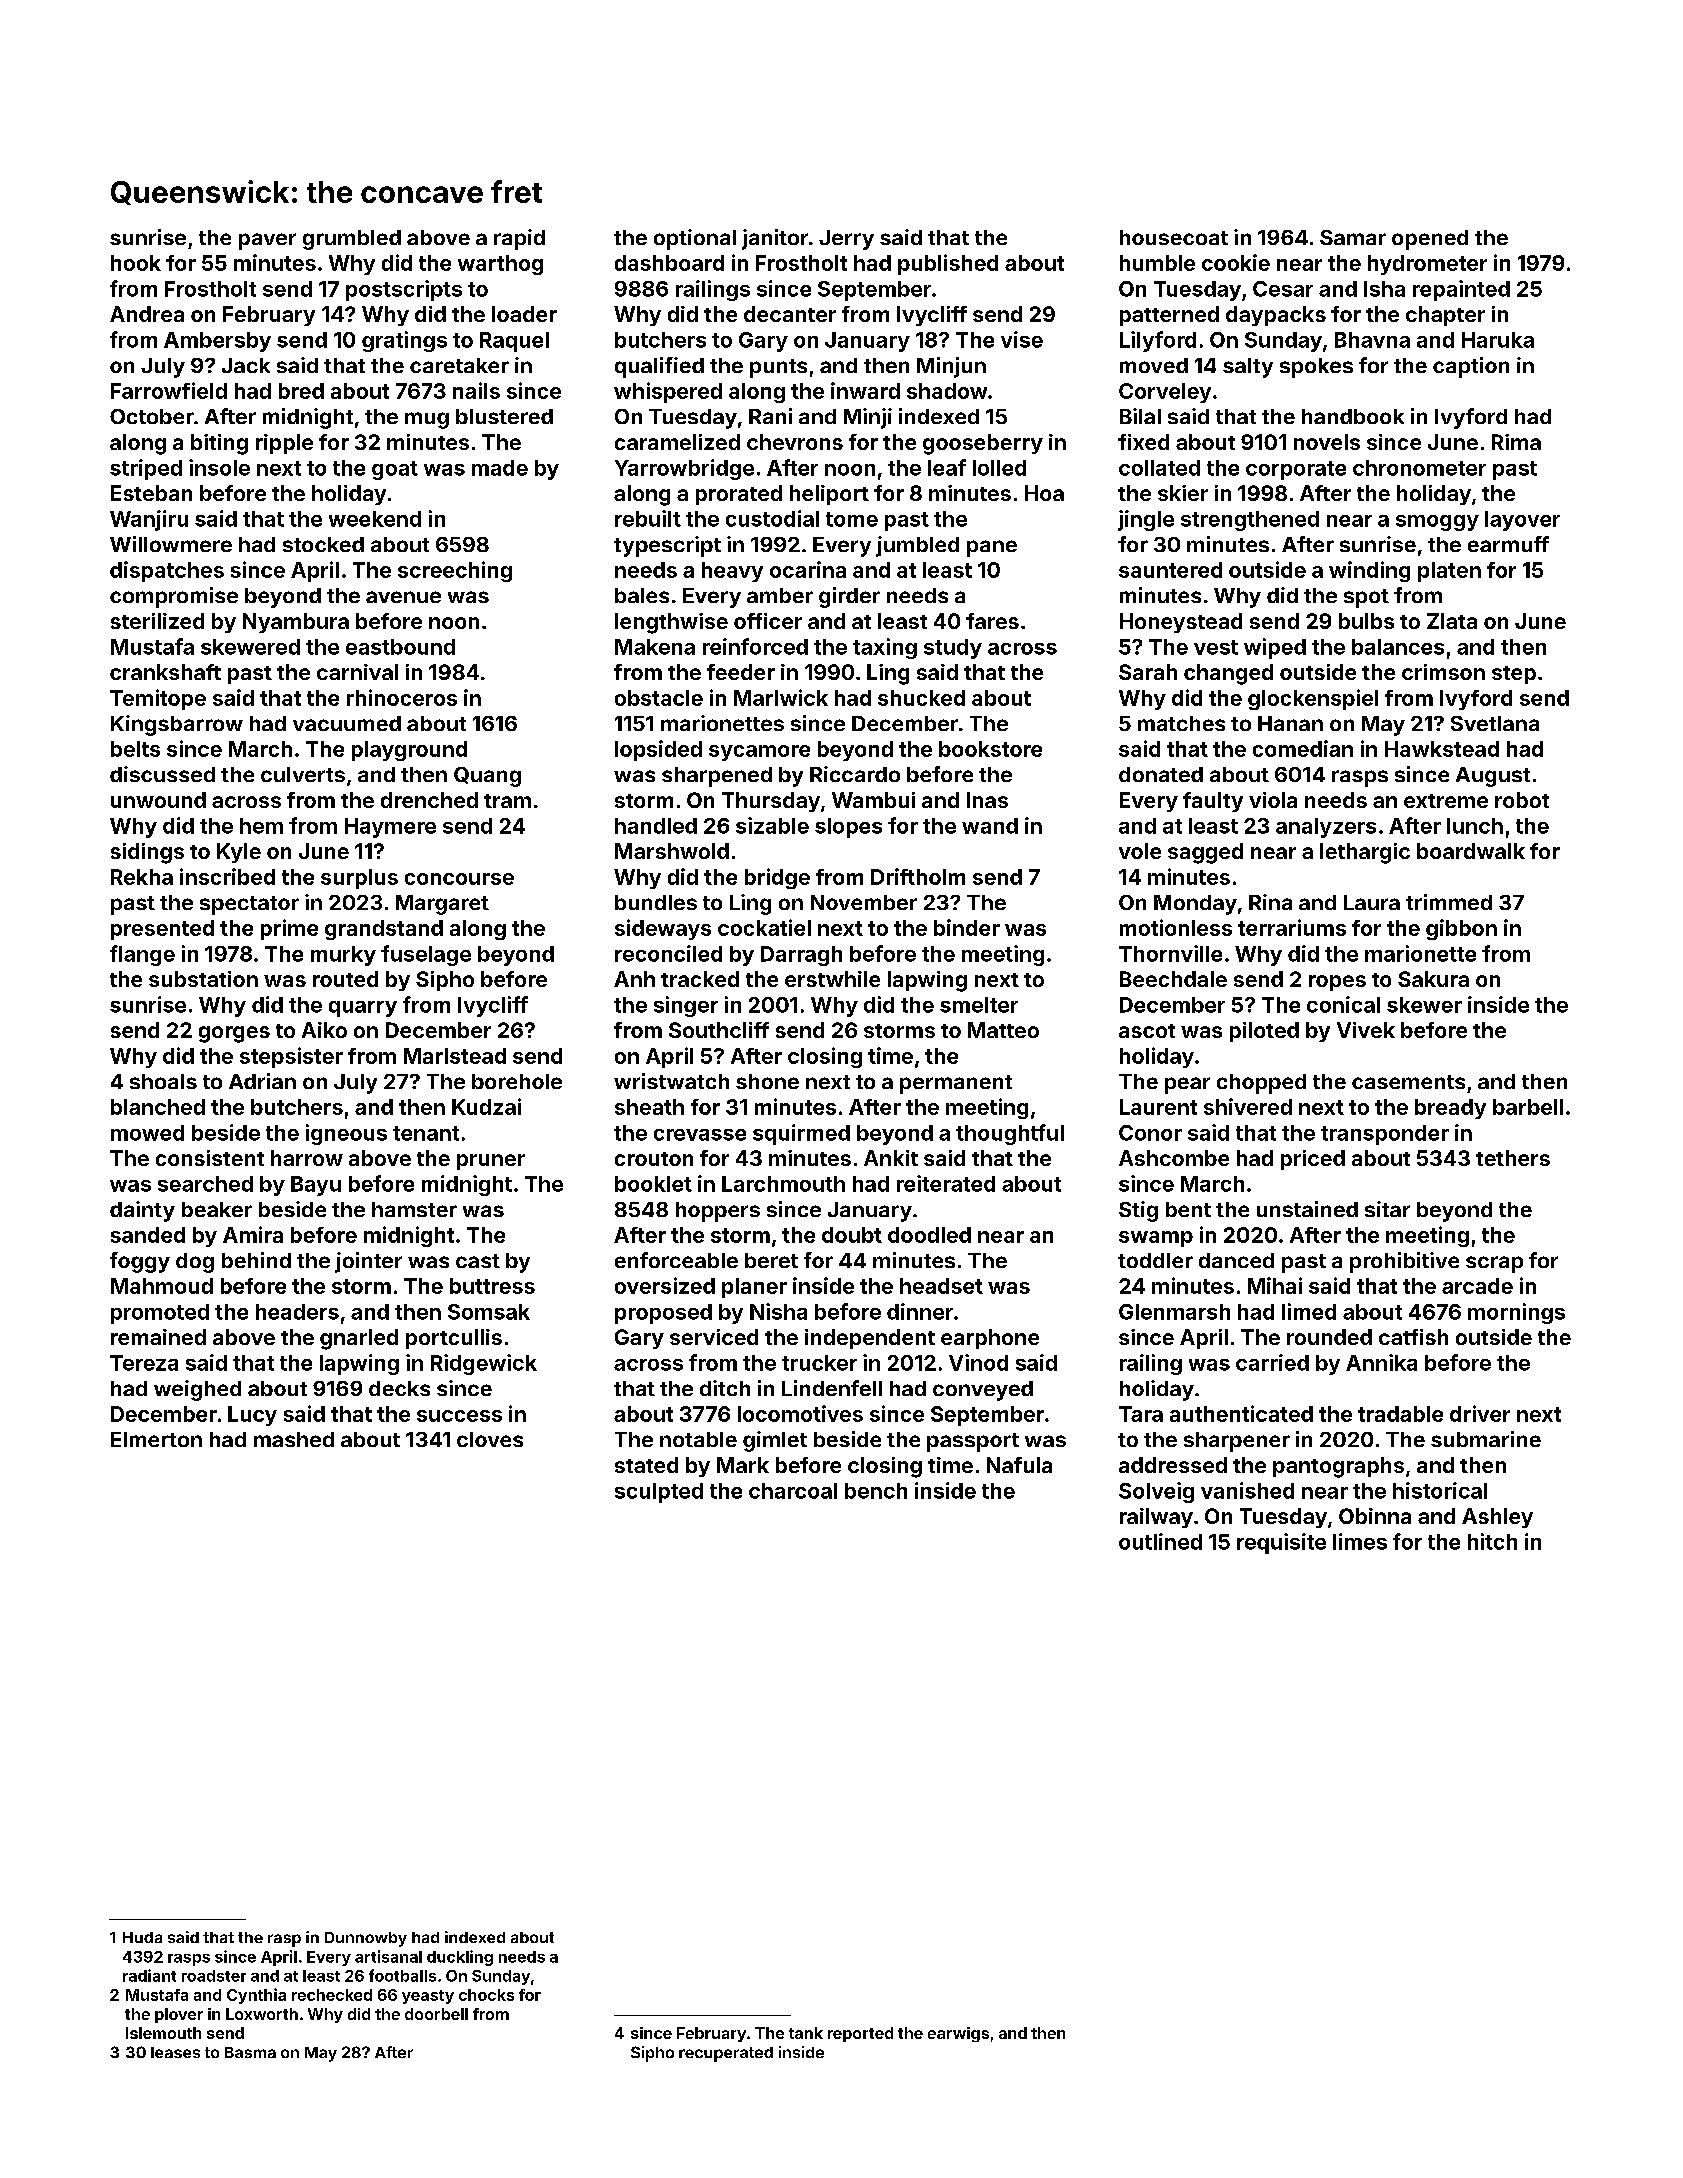  Describe the element at coordinates (1160, 1541) in the document. I see `outlined` at that location.
